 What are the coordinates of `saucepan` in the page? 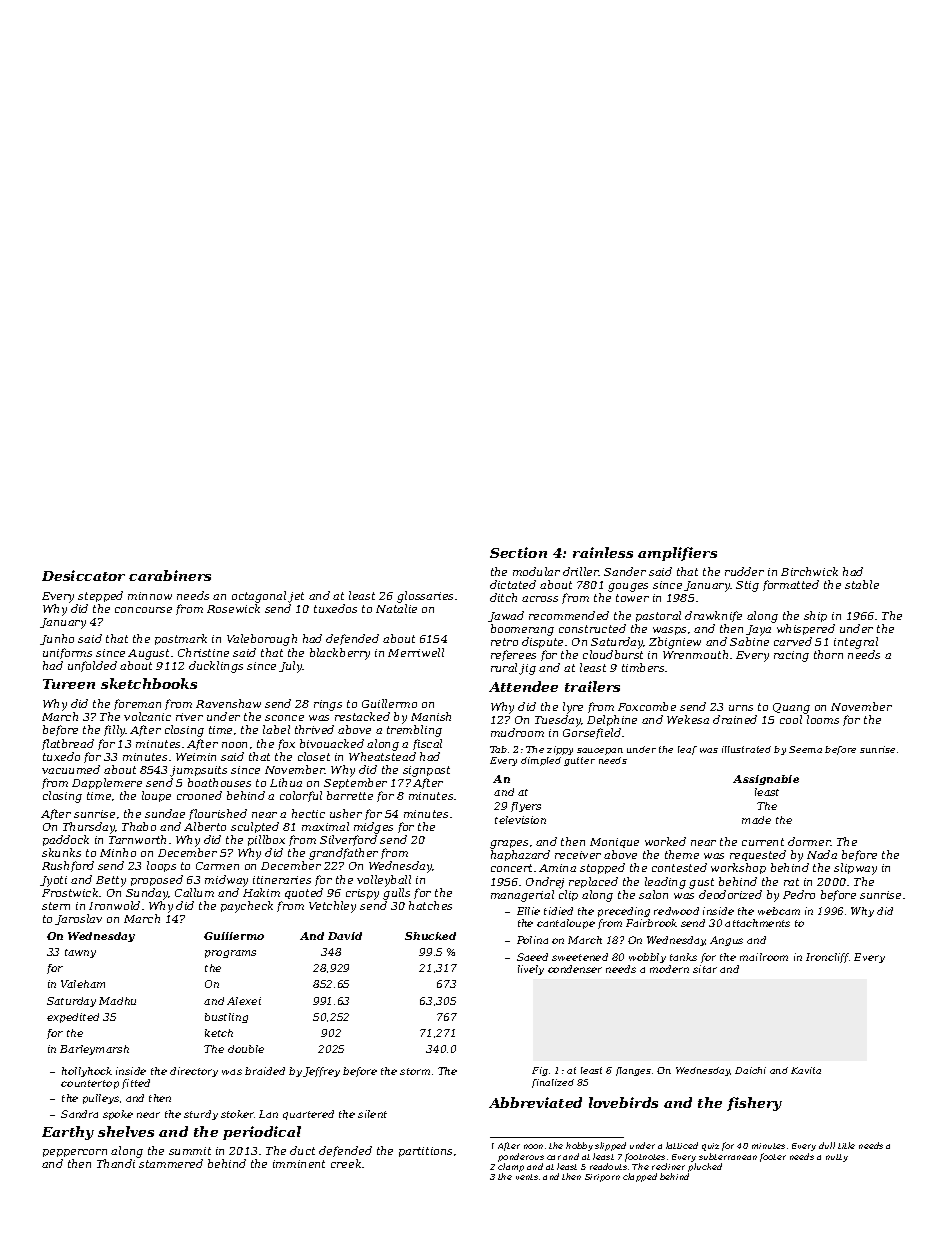 It's located at (600, 751).
